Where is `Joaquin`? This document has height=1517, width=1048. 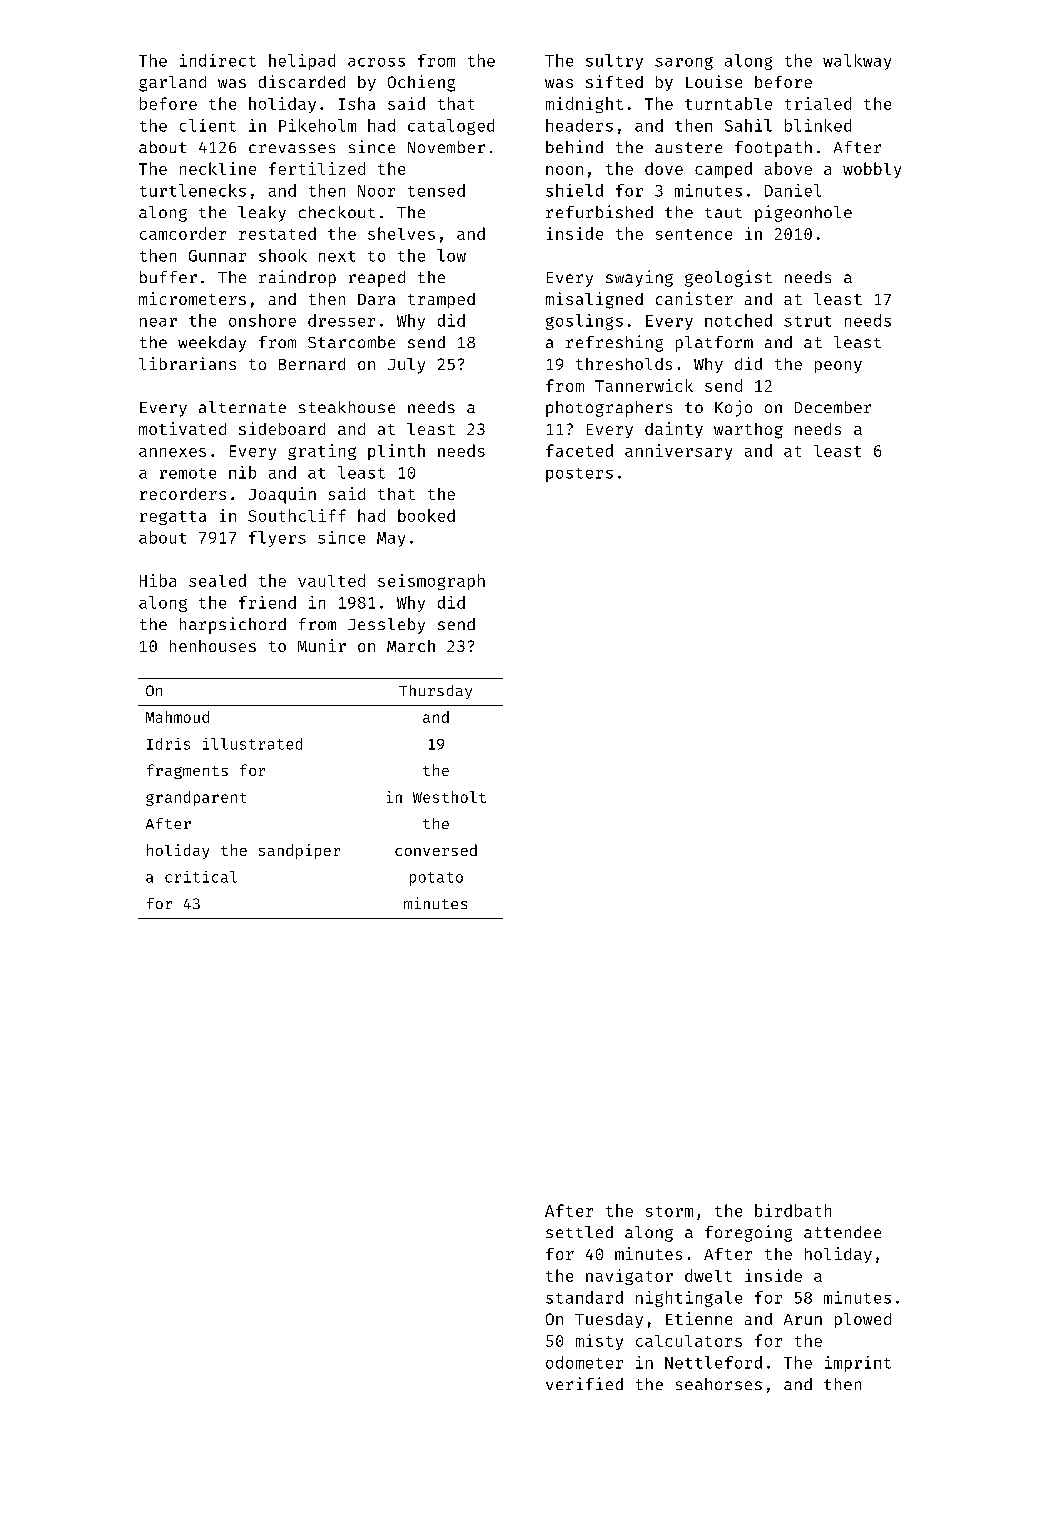
Joaquin is located at coordinates (282, 495).
